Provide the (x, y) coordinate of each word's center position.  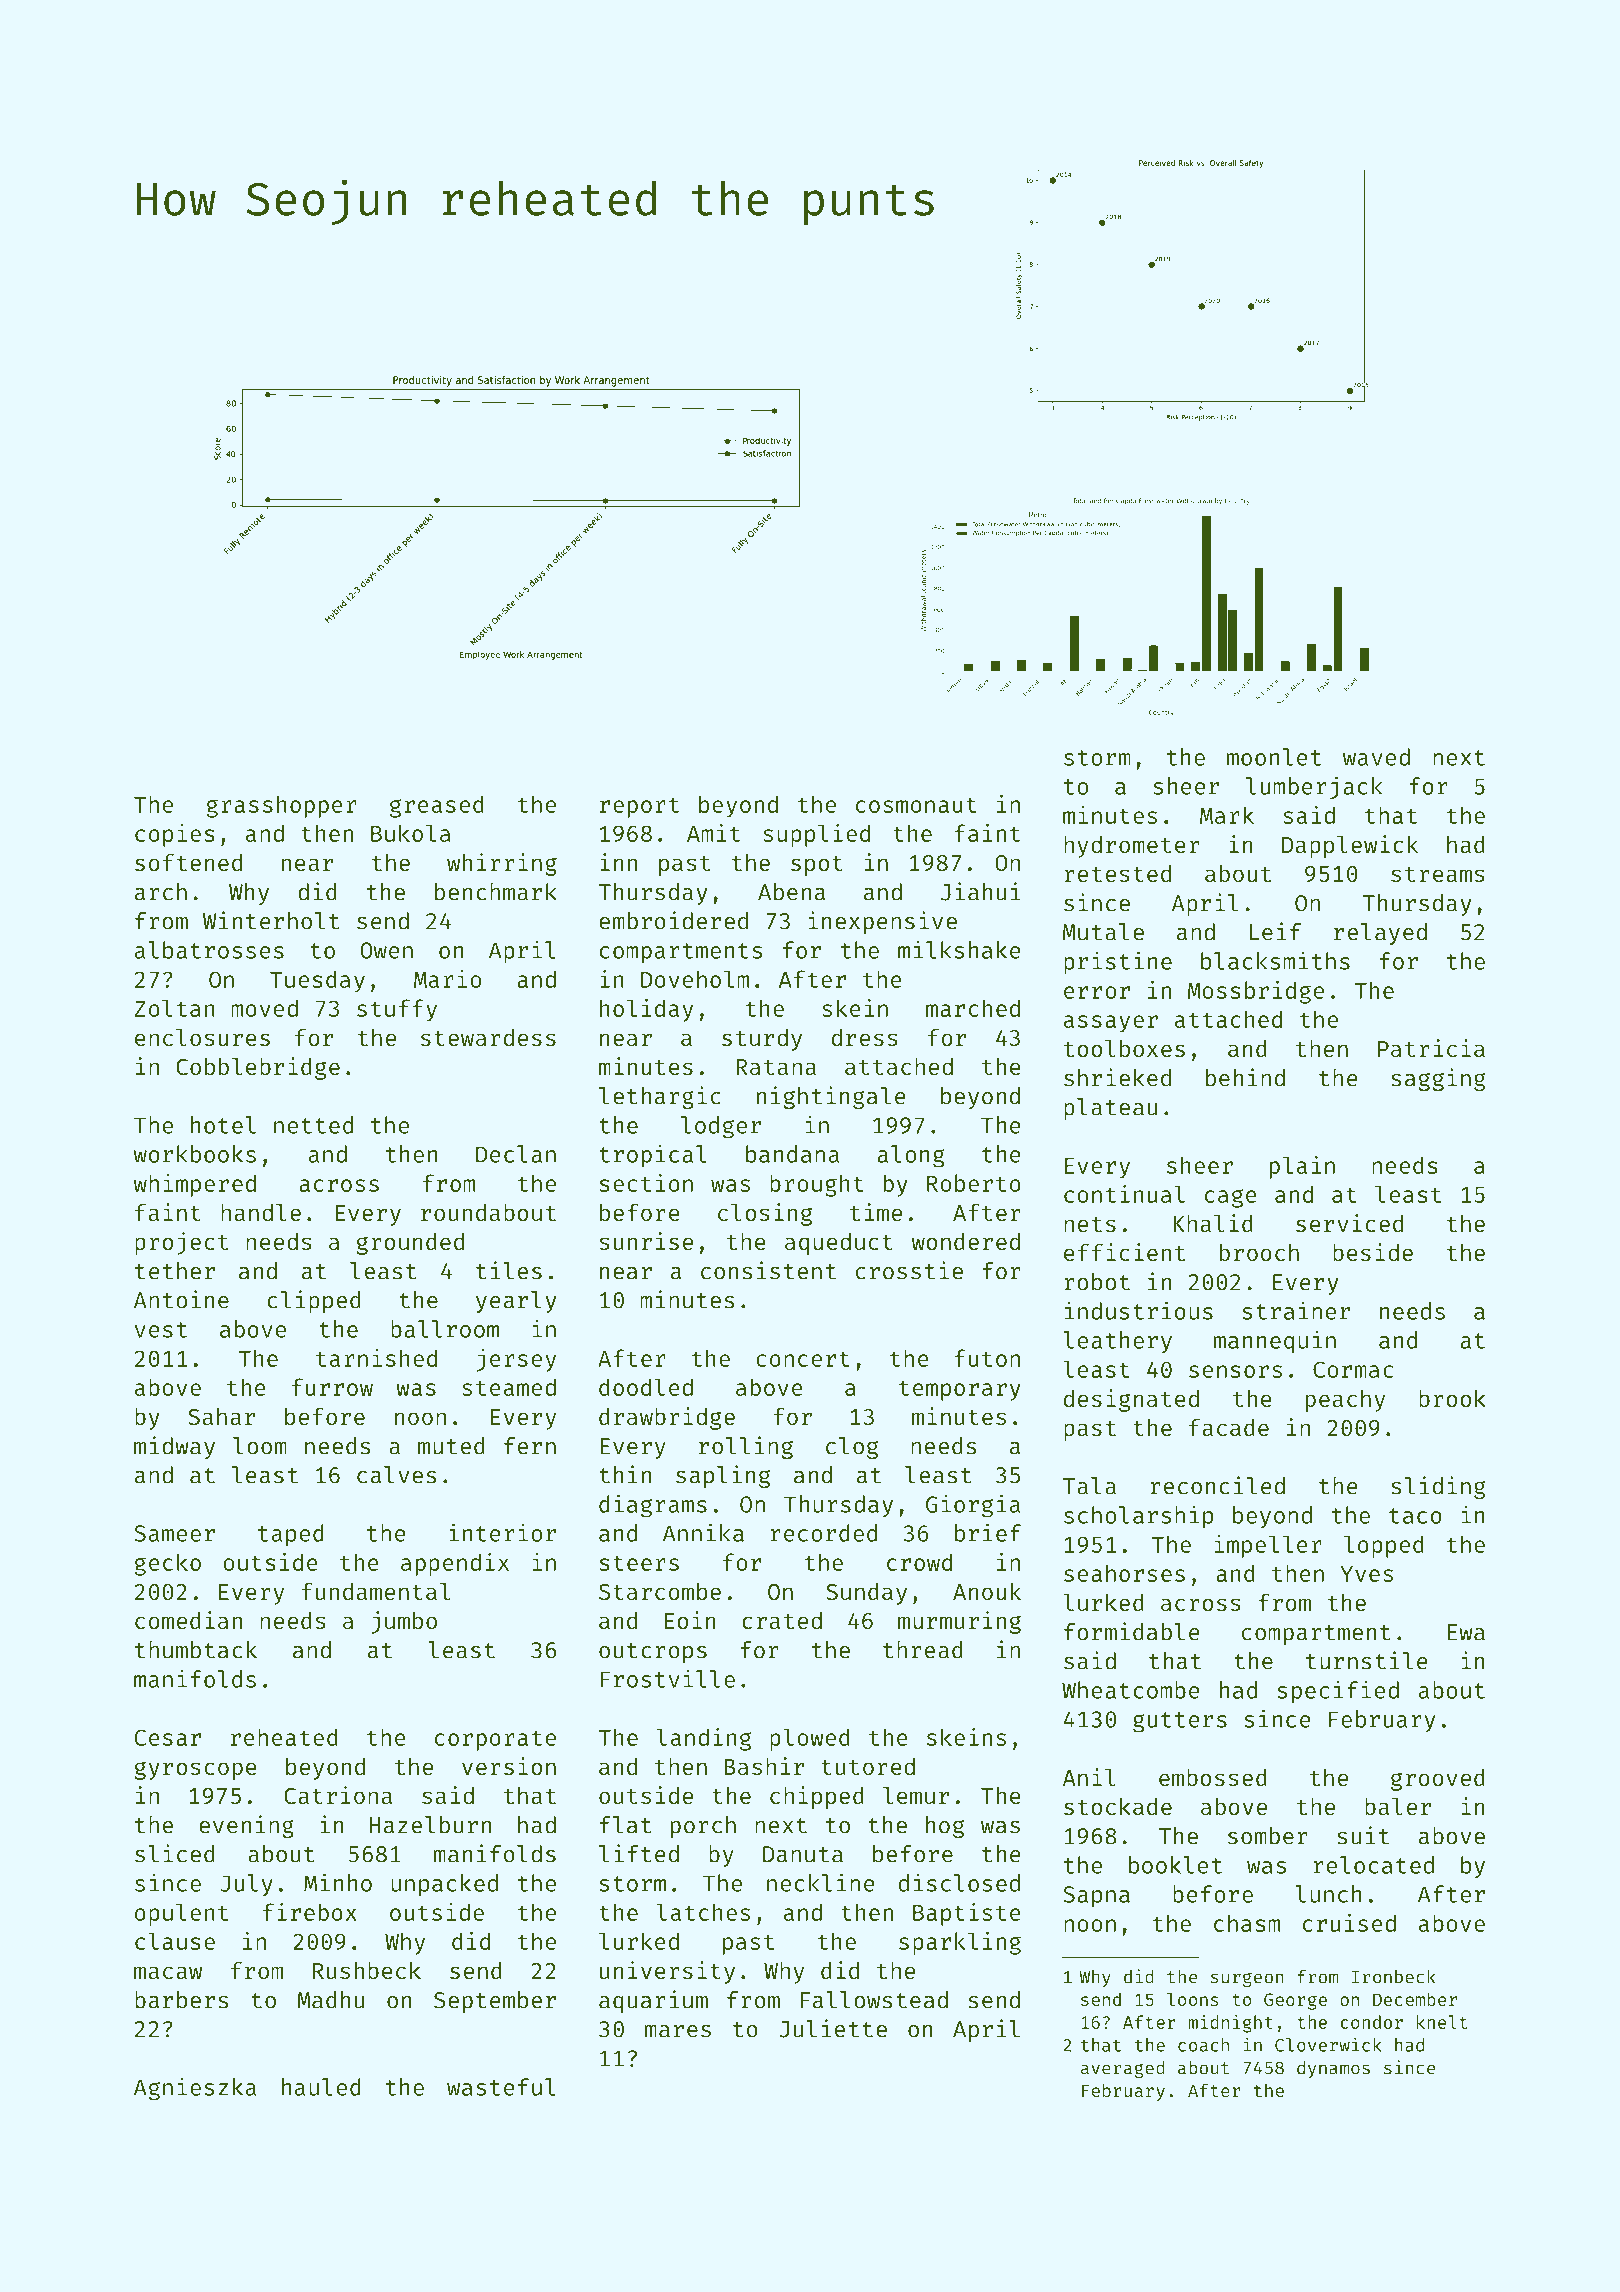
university (667, 1972)
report (639, 807)
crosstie (909, 1270)
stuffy (397, 1010)
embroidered (673, 920)
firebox (310, 1912)
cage (1231, 1198)
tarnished (376, 1358)
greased (437, 806)
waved (1376, 757)
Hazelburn (430, 1825)
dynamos (1333, 2069)
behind (1245, 1077)
